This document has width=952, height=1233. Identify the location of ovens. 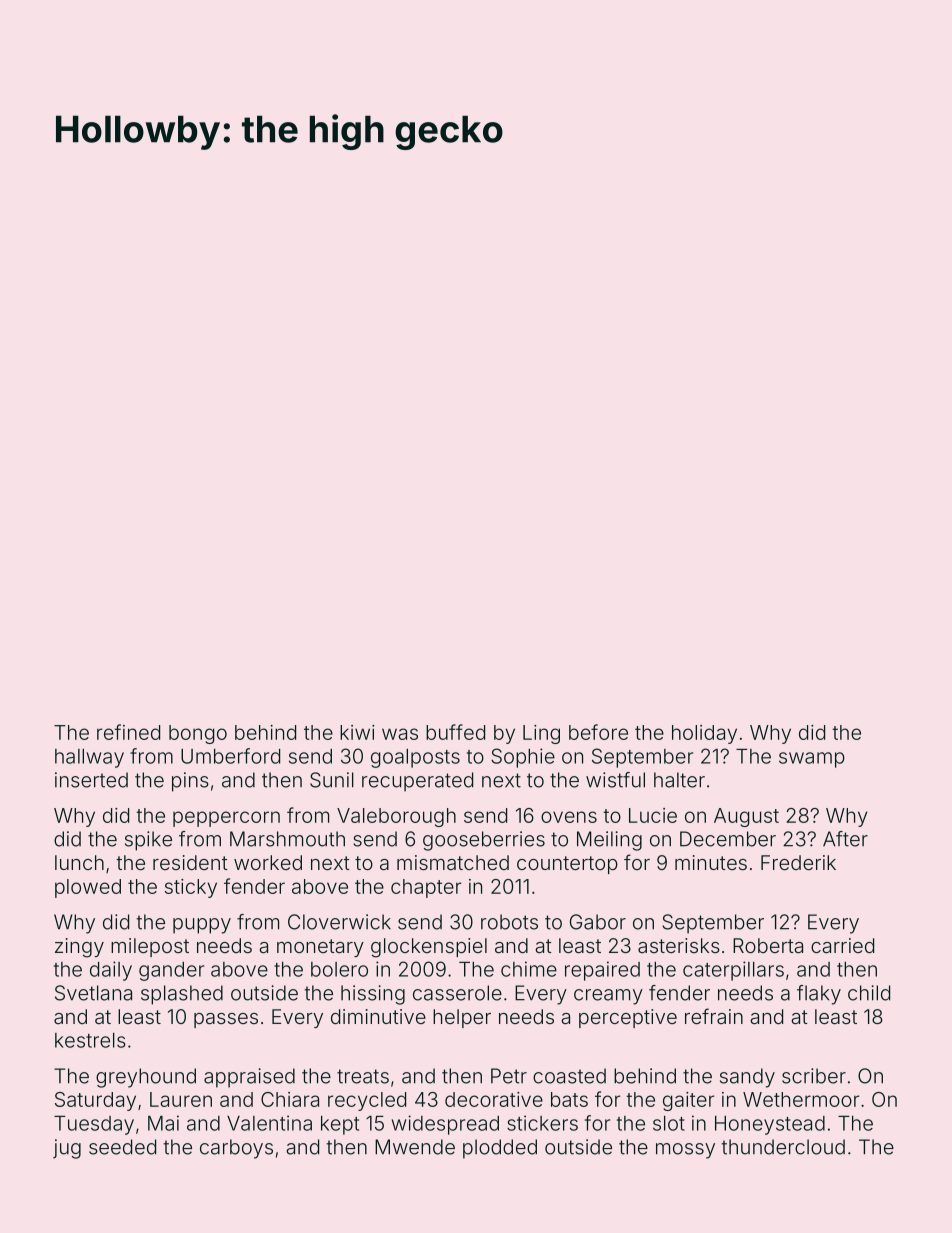
(569, 817).
